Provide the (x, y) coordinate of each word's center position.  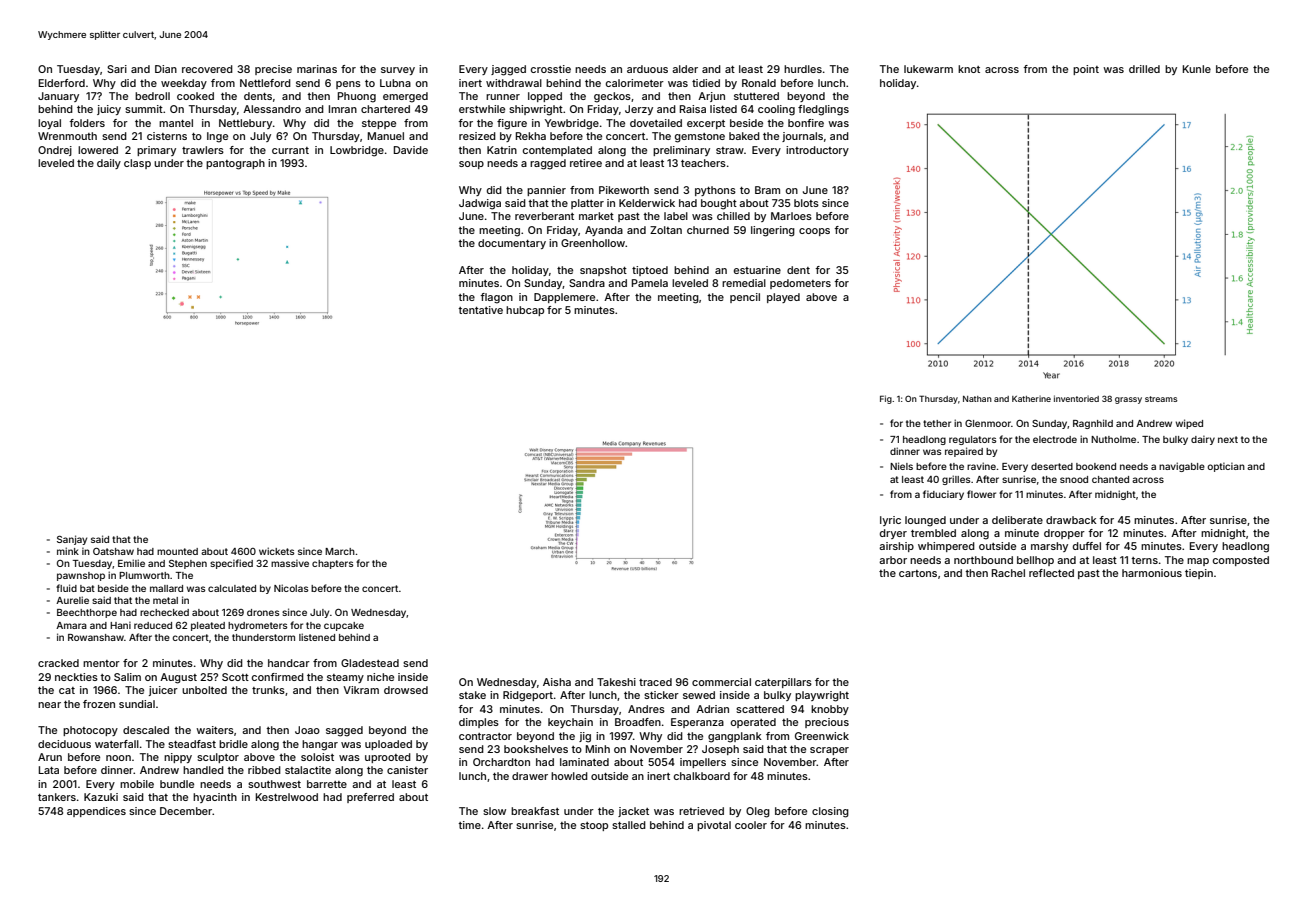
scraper (829, 751)
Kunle (1197, 69)
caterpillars (783, 683)
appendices (96, 812)
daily (109, 164)
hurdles (803, 69)
